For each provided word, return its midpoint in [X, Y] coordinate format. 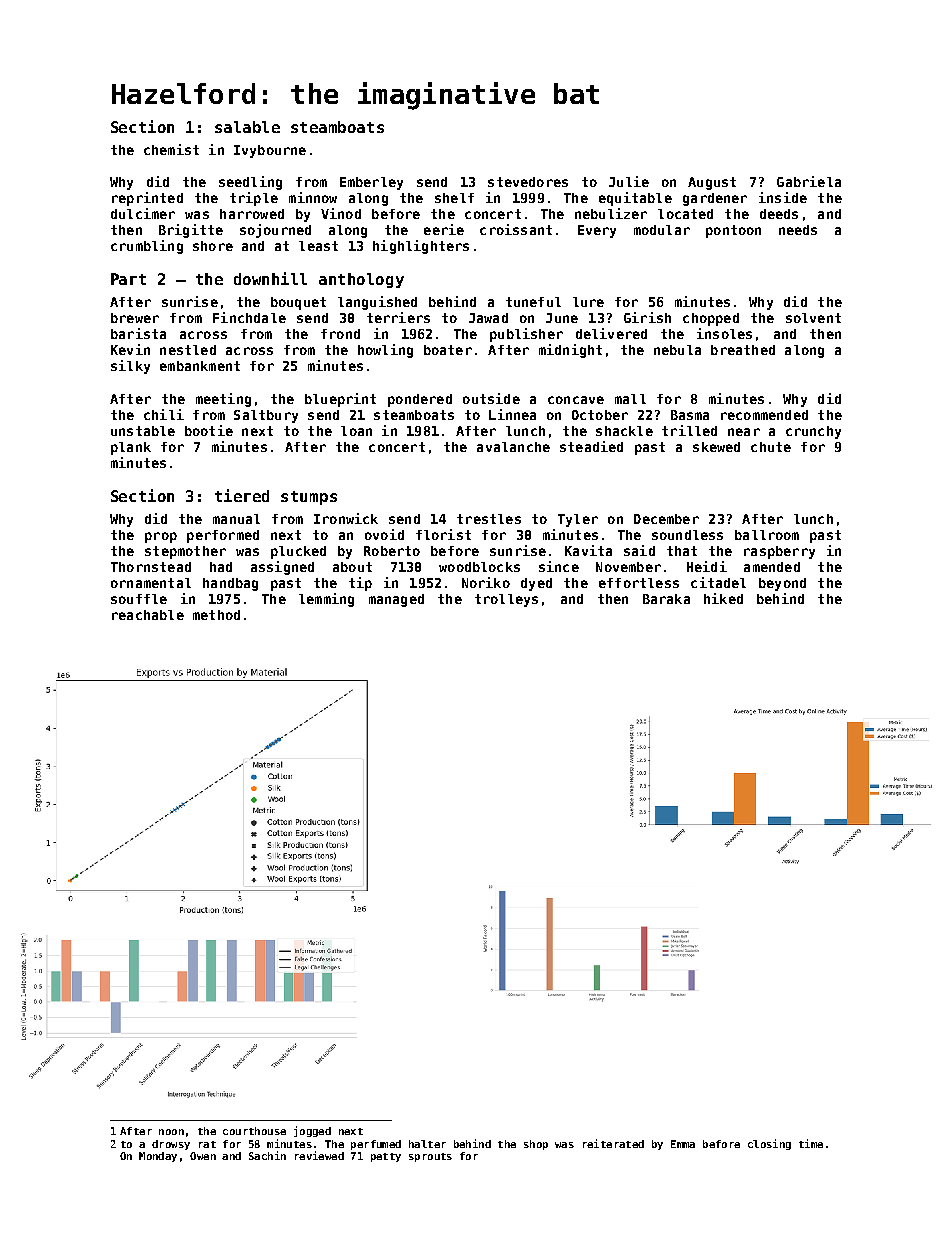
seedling [250, 183]
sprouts [430, 1157]
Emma [683, 1144]
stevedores [528, 182]
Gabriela [809, 181]
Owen [203, 1156]
